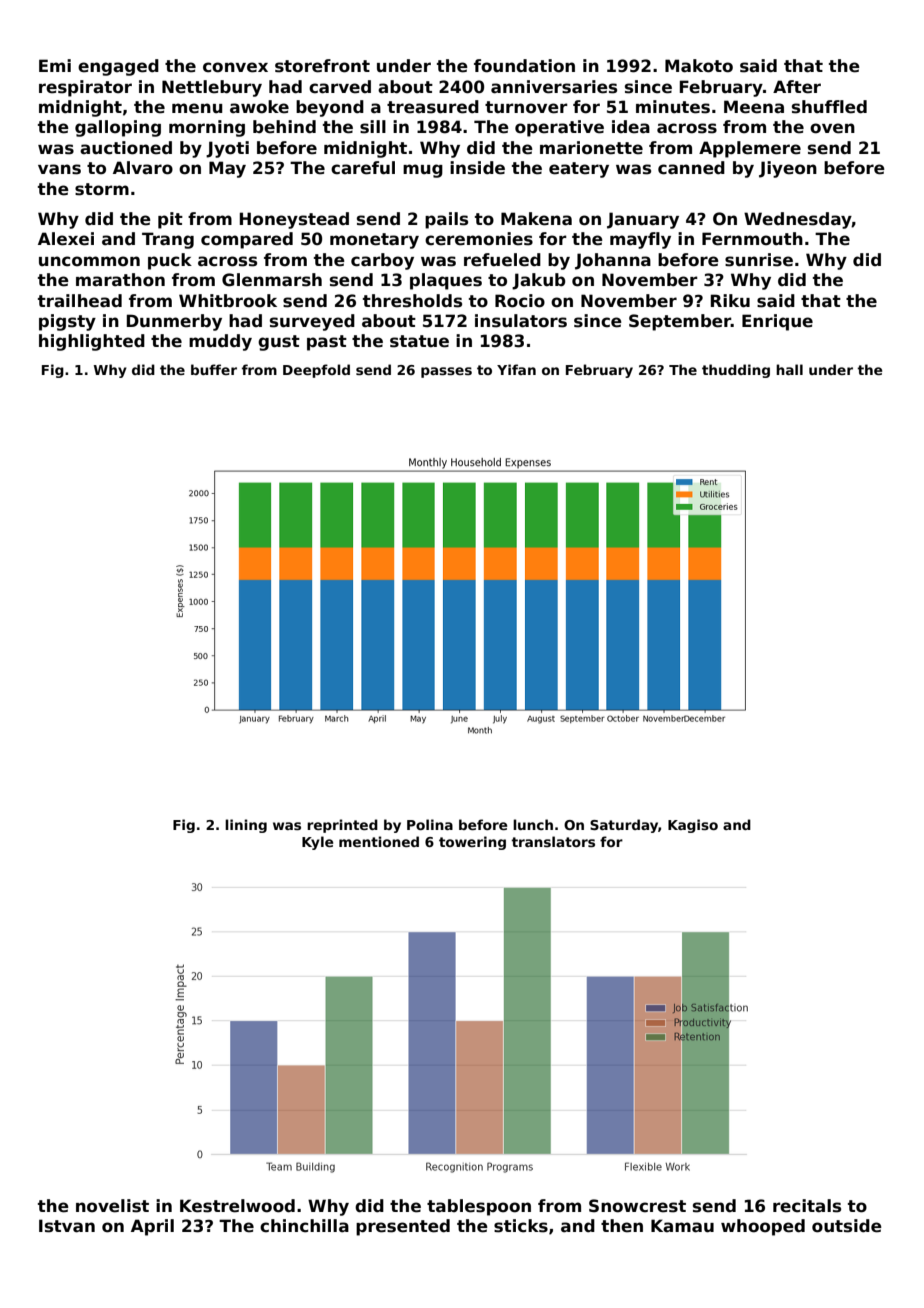 The width and height of the page is (924, 1308). What do you see at coordinates (85, 88) in the page?
I see `respirator` at bounding box center [85, 88].
